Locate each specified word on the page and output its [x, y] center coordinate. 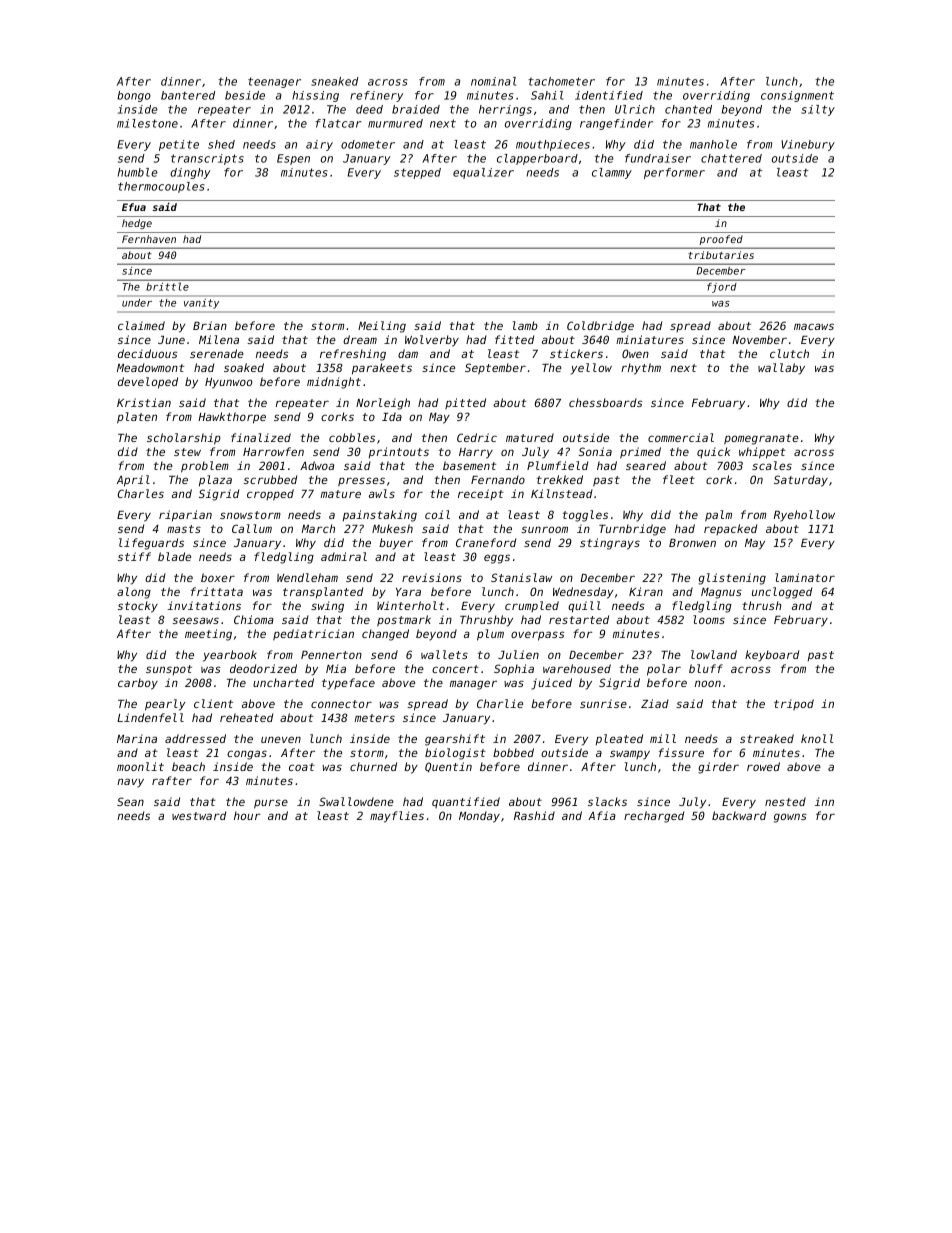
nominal [493, 81]
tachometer [561, 81]
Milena [219, 339]
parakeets [382, 369]
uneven [281, 739]
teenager [274, 82]
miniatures [650, 339]
